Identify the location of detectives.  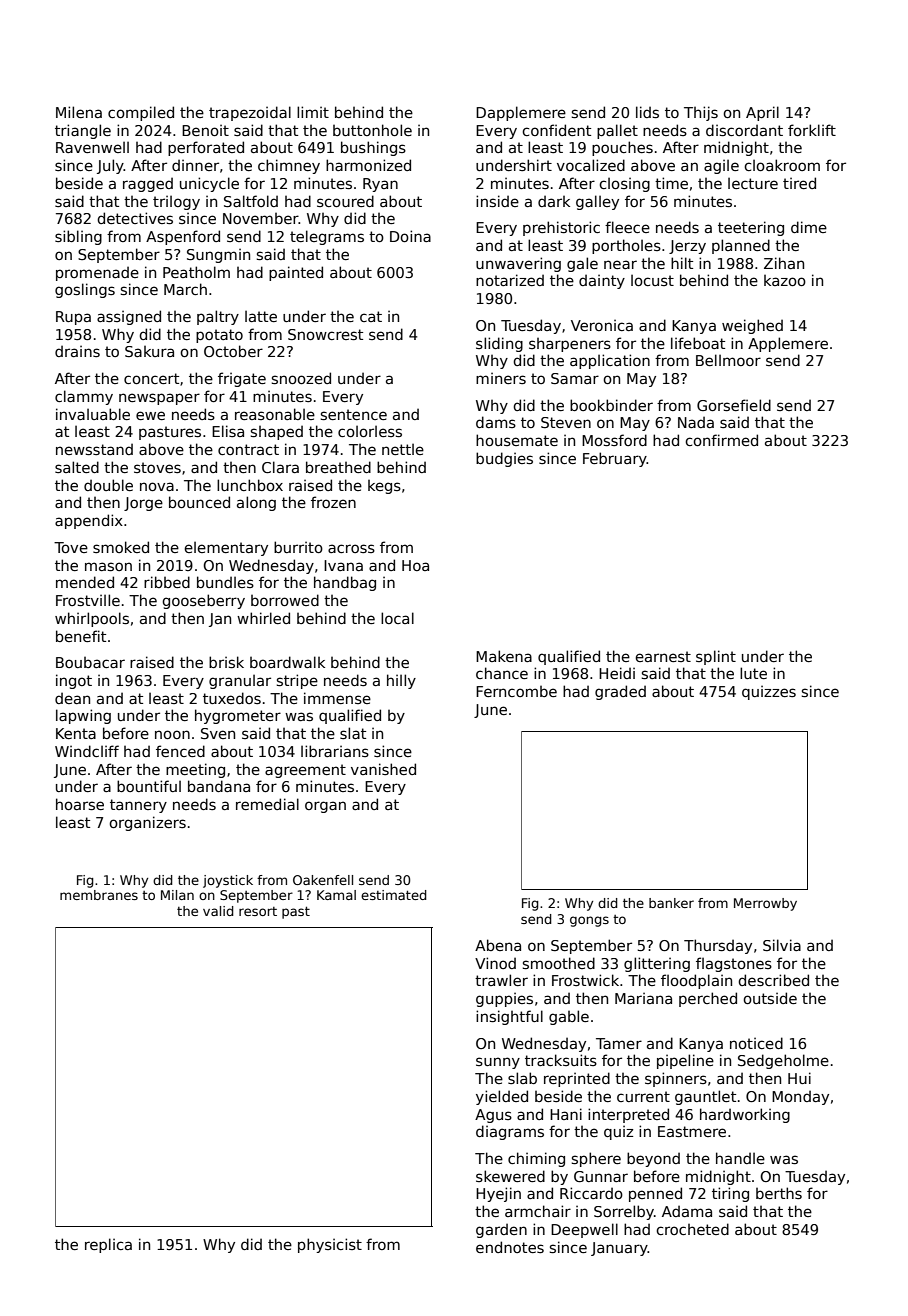
(135, 218).
